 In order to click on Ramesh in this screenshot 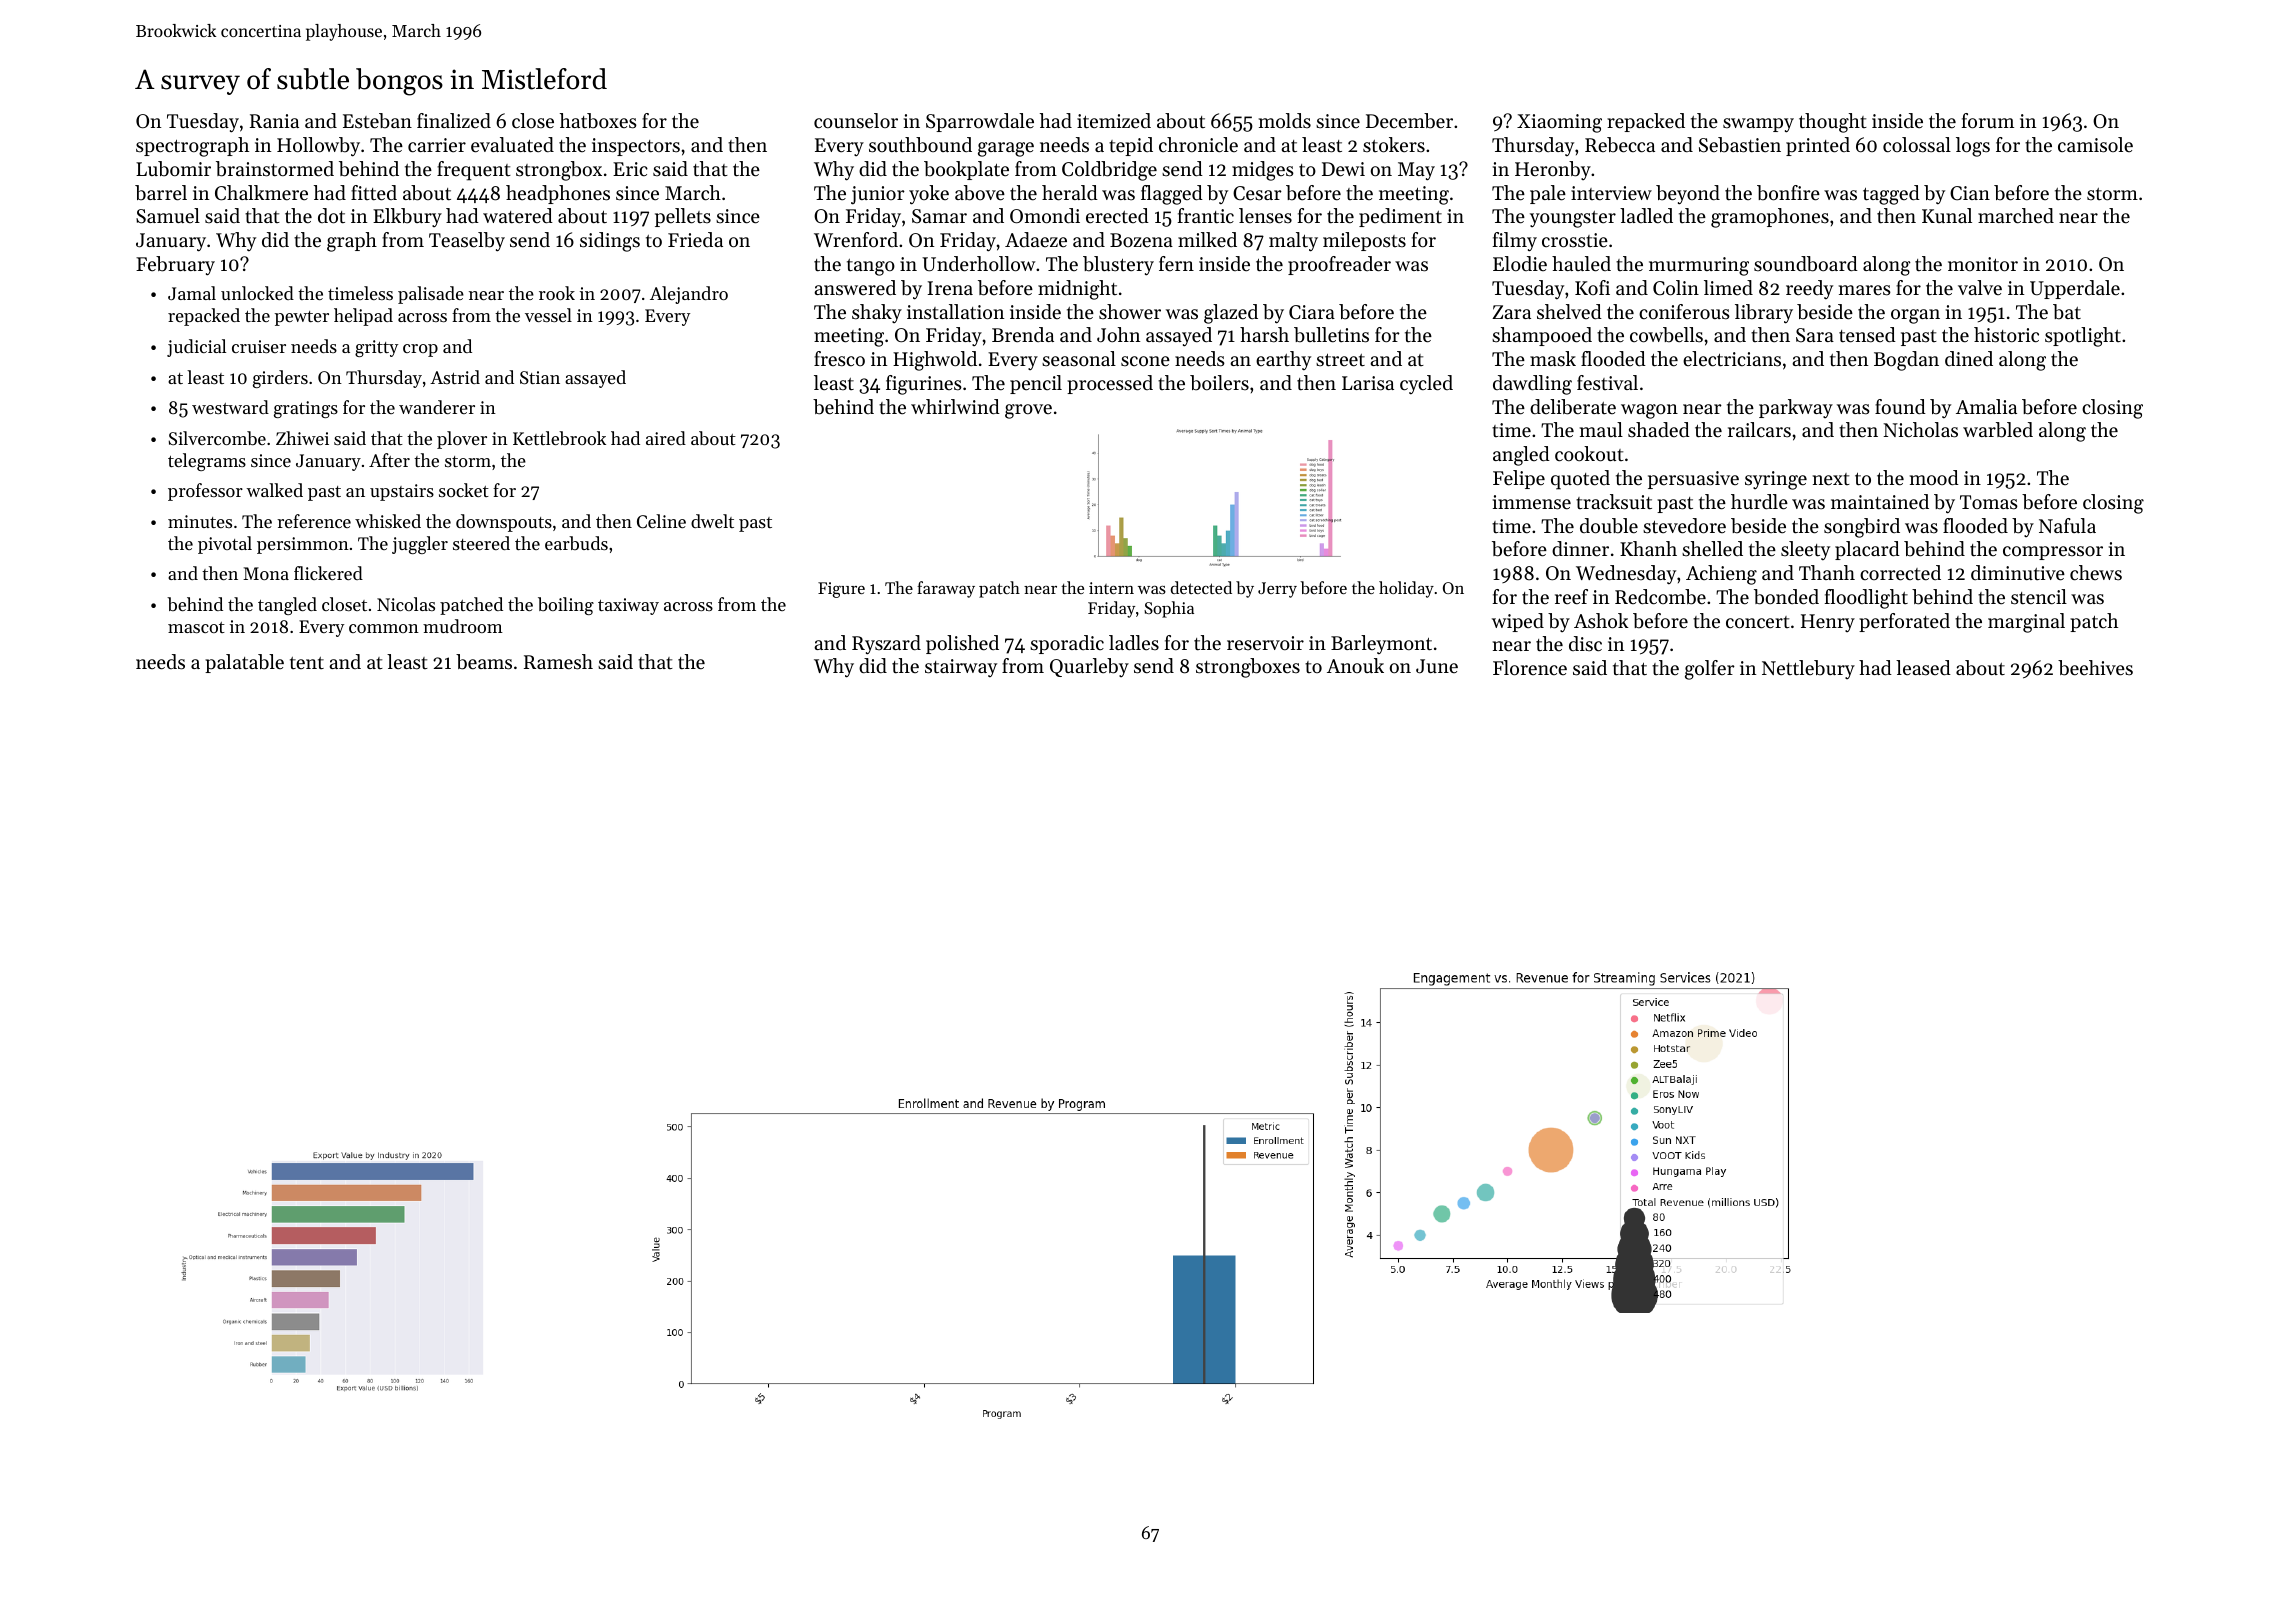, I will do `click(558, 662)`.
